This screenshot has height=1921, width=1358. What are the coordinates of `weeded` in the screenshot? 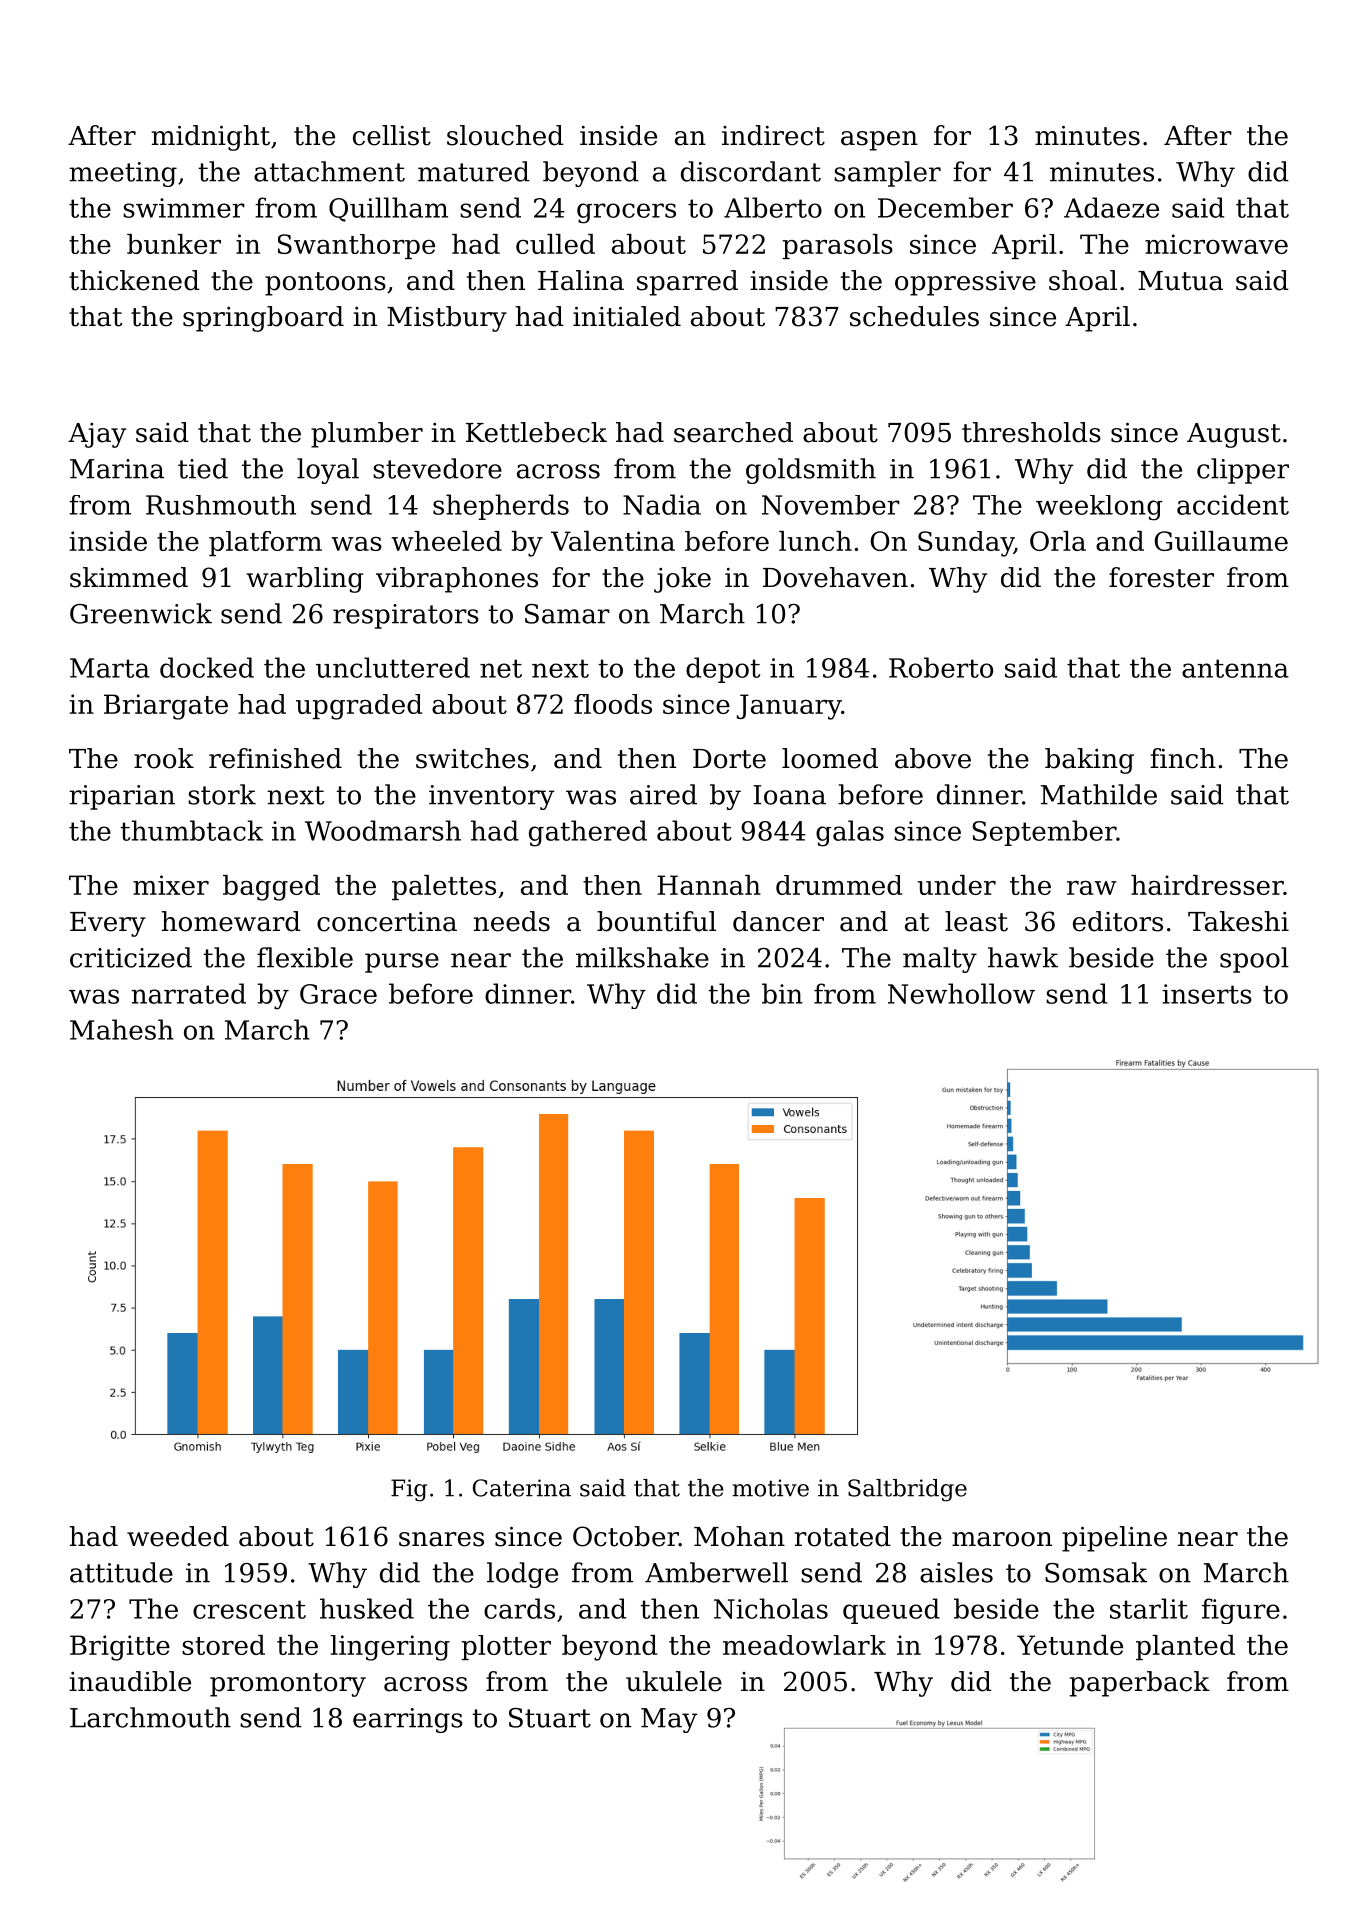 It's located at (178, 1536).
